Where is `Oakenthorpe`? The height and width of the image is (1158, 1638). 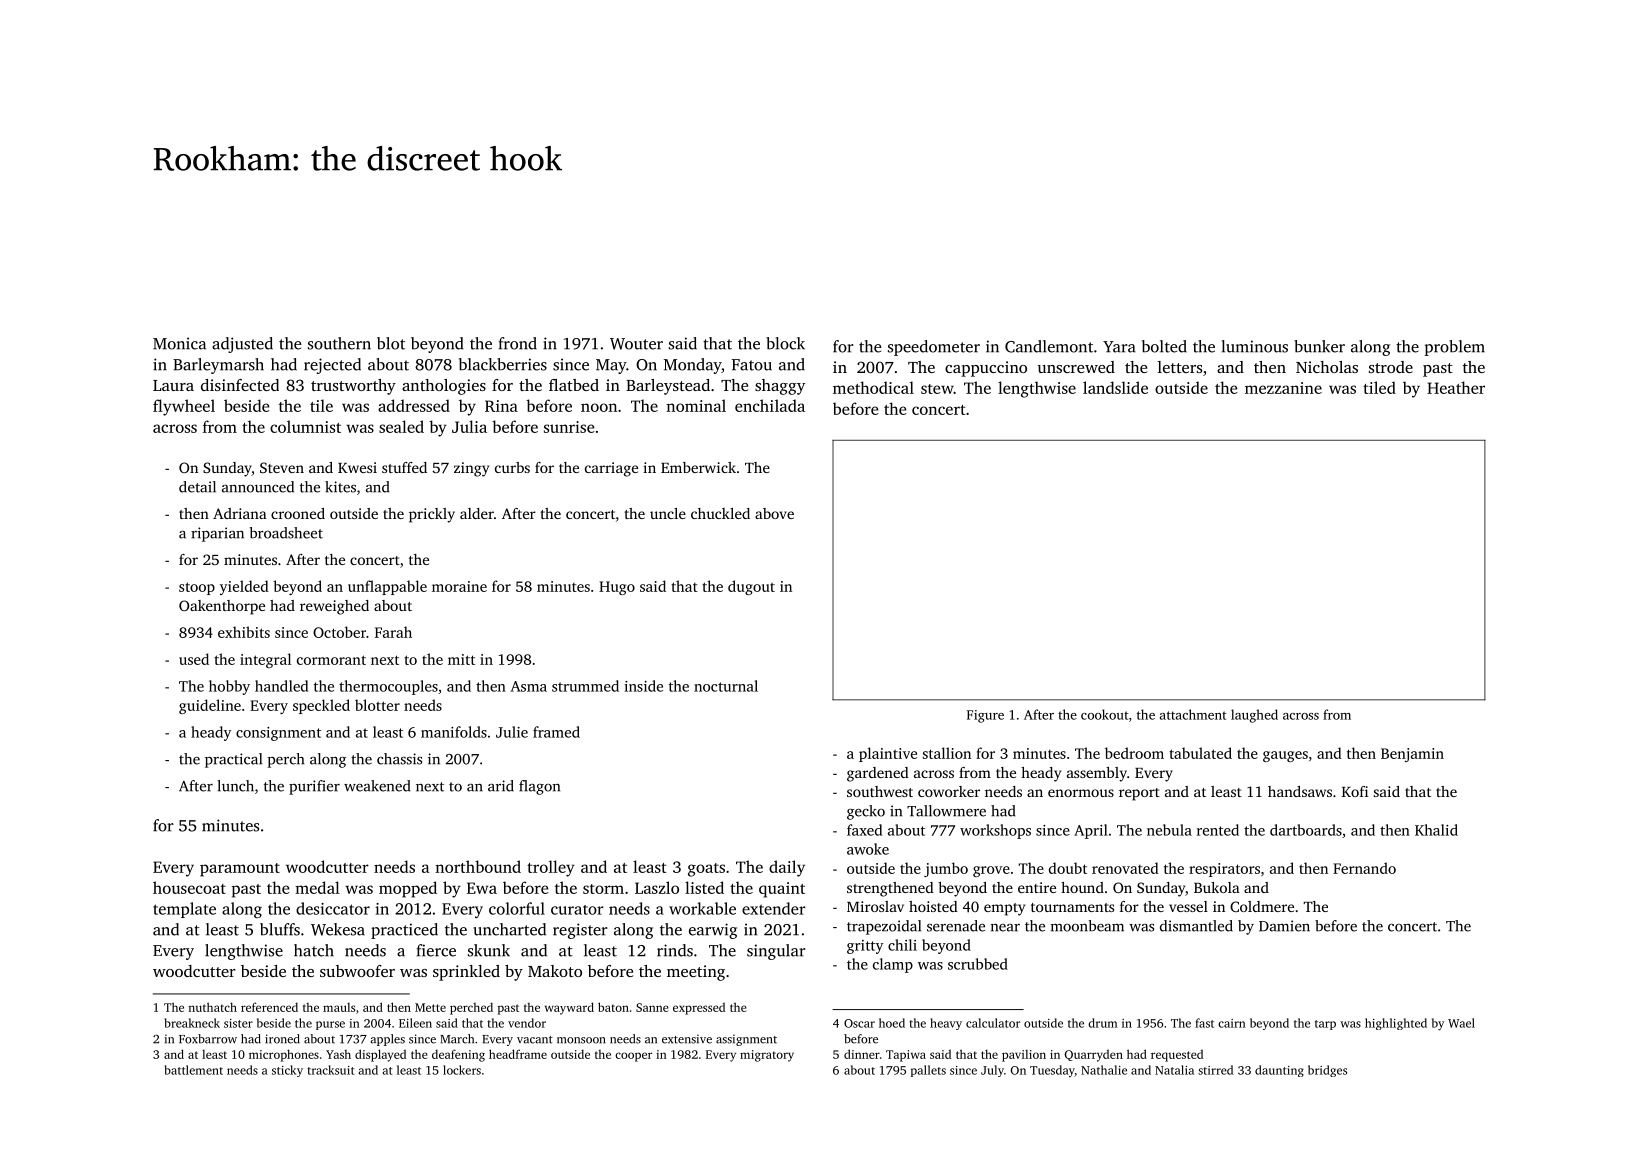 Oakenthorpe is located at coordinates (222, 607).
